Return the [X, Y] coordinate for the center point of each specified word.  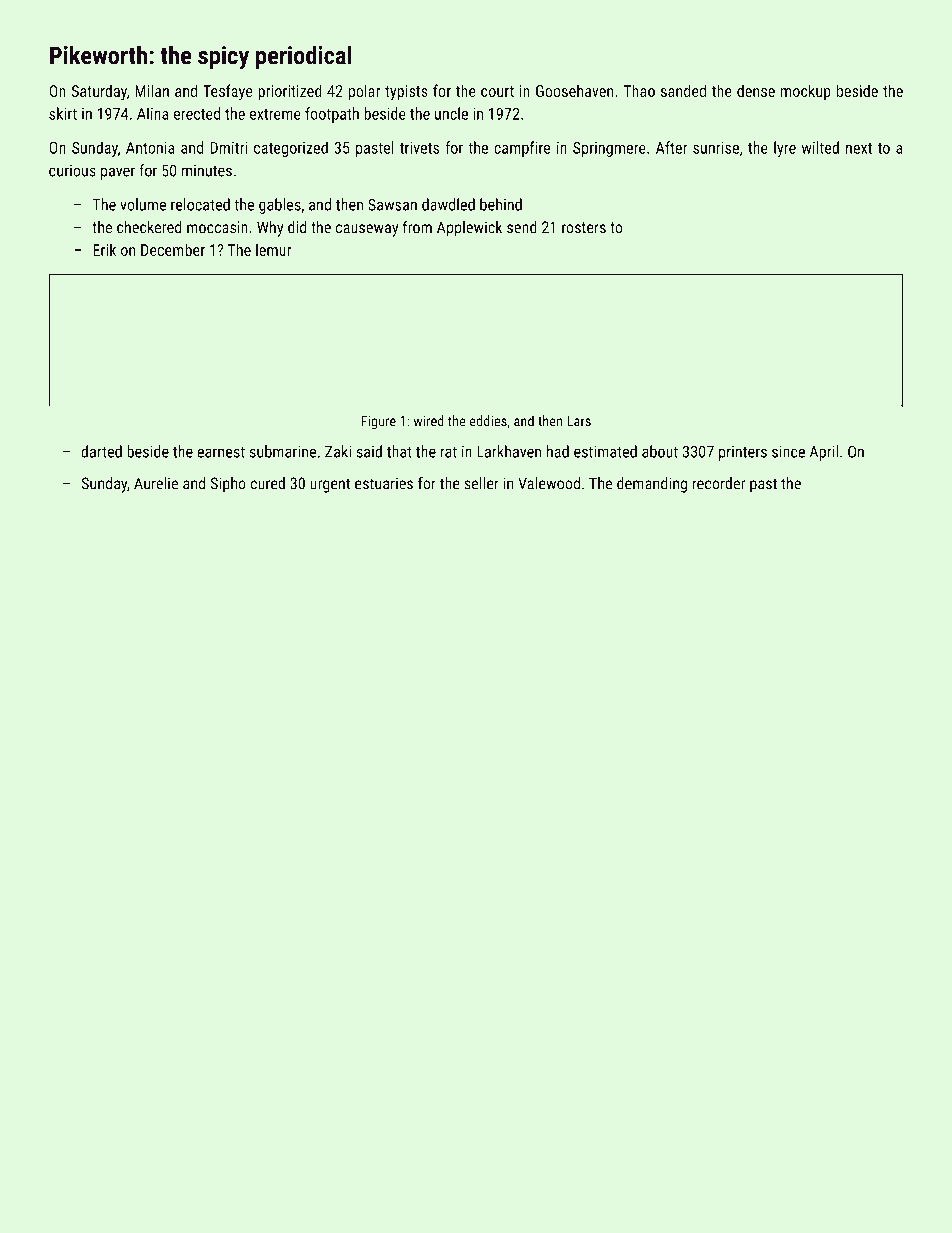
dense [756, 90]
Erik [104, 249]
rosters [584, 228]
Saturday [99, 92]
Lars [579, 421]
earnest [221, 452]
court [497, 91]
